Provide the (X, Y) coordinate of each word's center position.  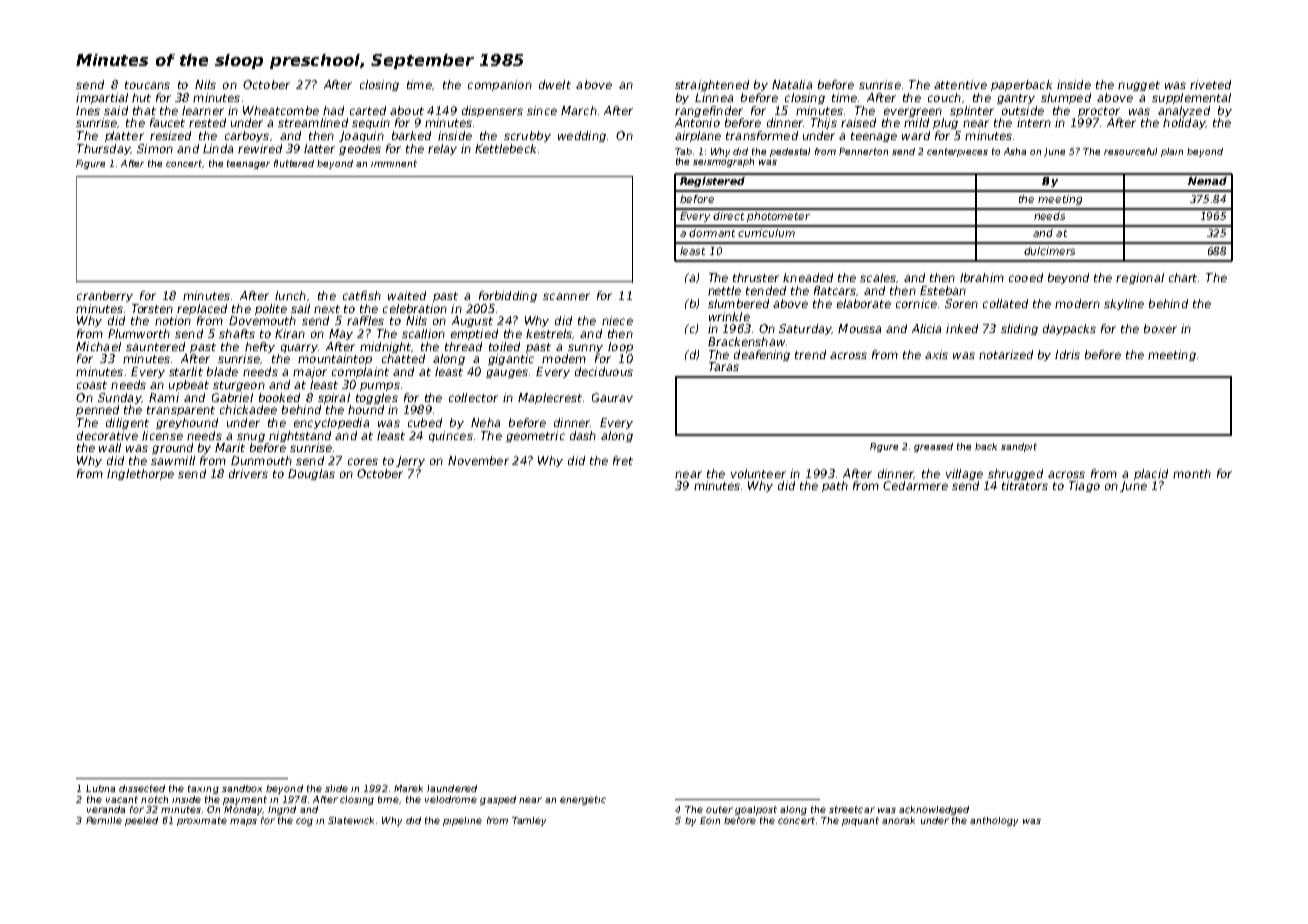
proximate (202, 821)
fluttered (294, 163)
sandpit (1019, 447)
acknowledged (934, 810)
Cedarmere (915, 485)
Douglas (311, 474)
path (835, 486)
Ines (88, 110)
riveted (1210, 84)
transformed (762, 135)
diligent (127, 423)
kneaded (808, 277)
